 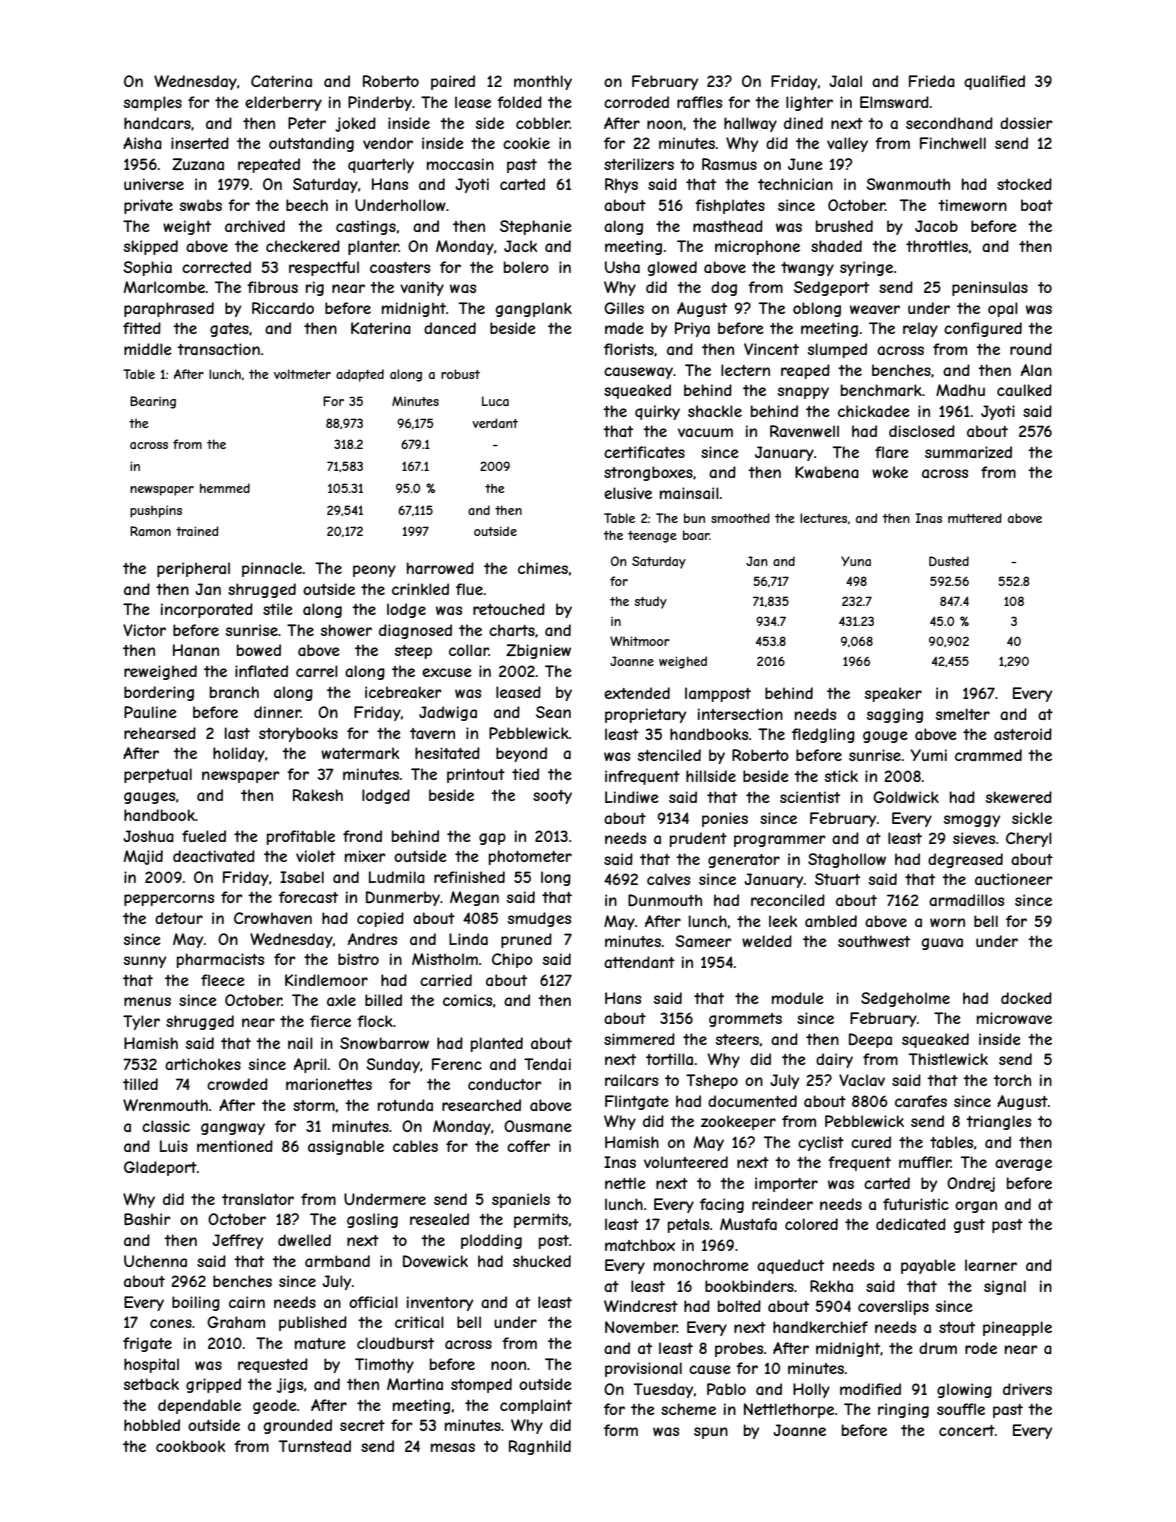 What do you see at coordinates (994, 82) in the screenshot?
I see `qualified` at bounding box center [994, 82].
